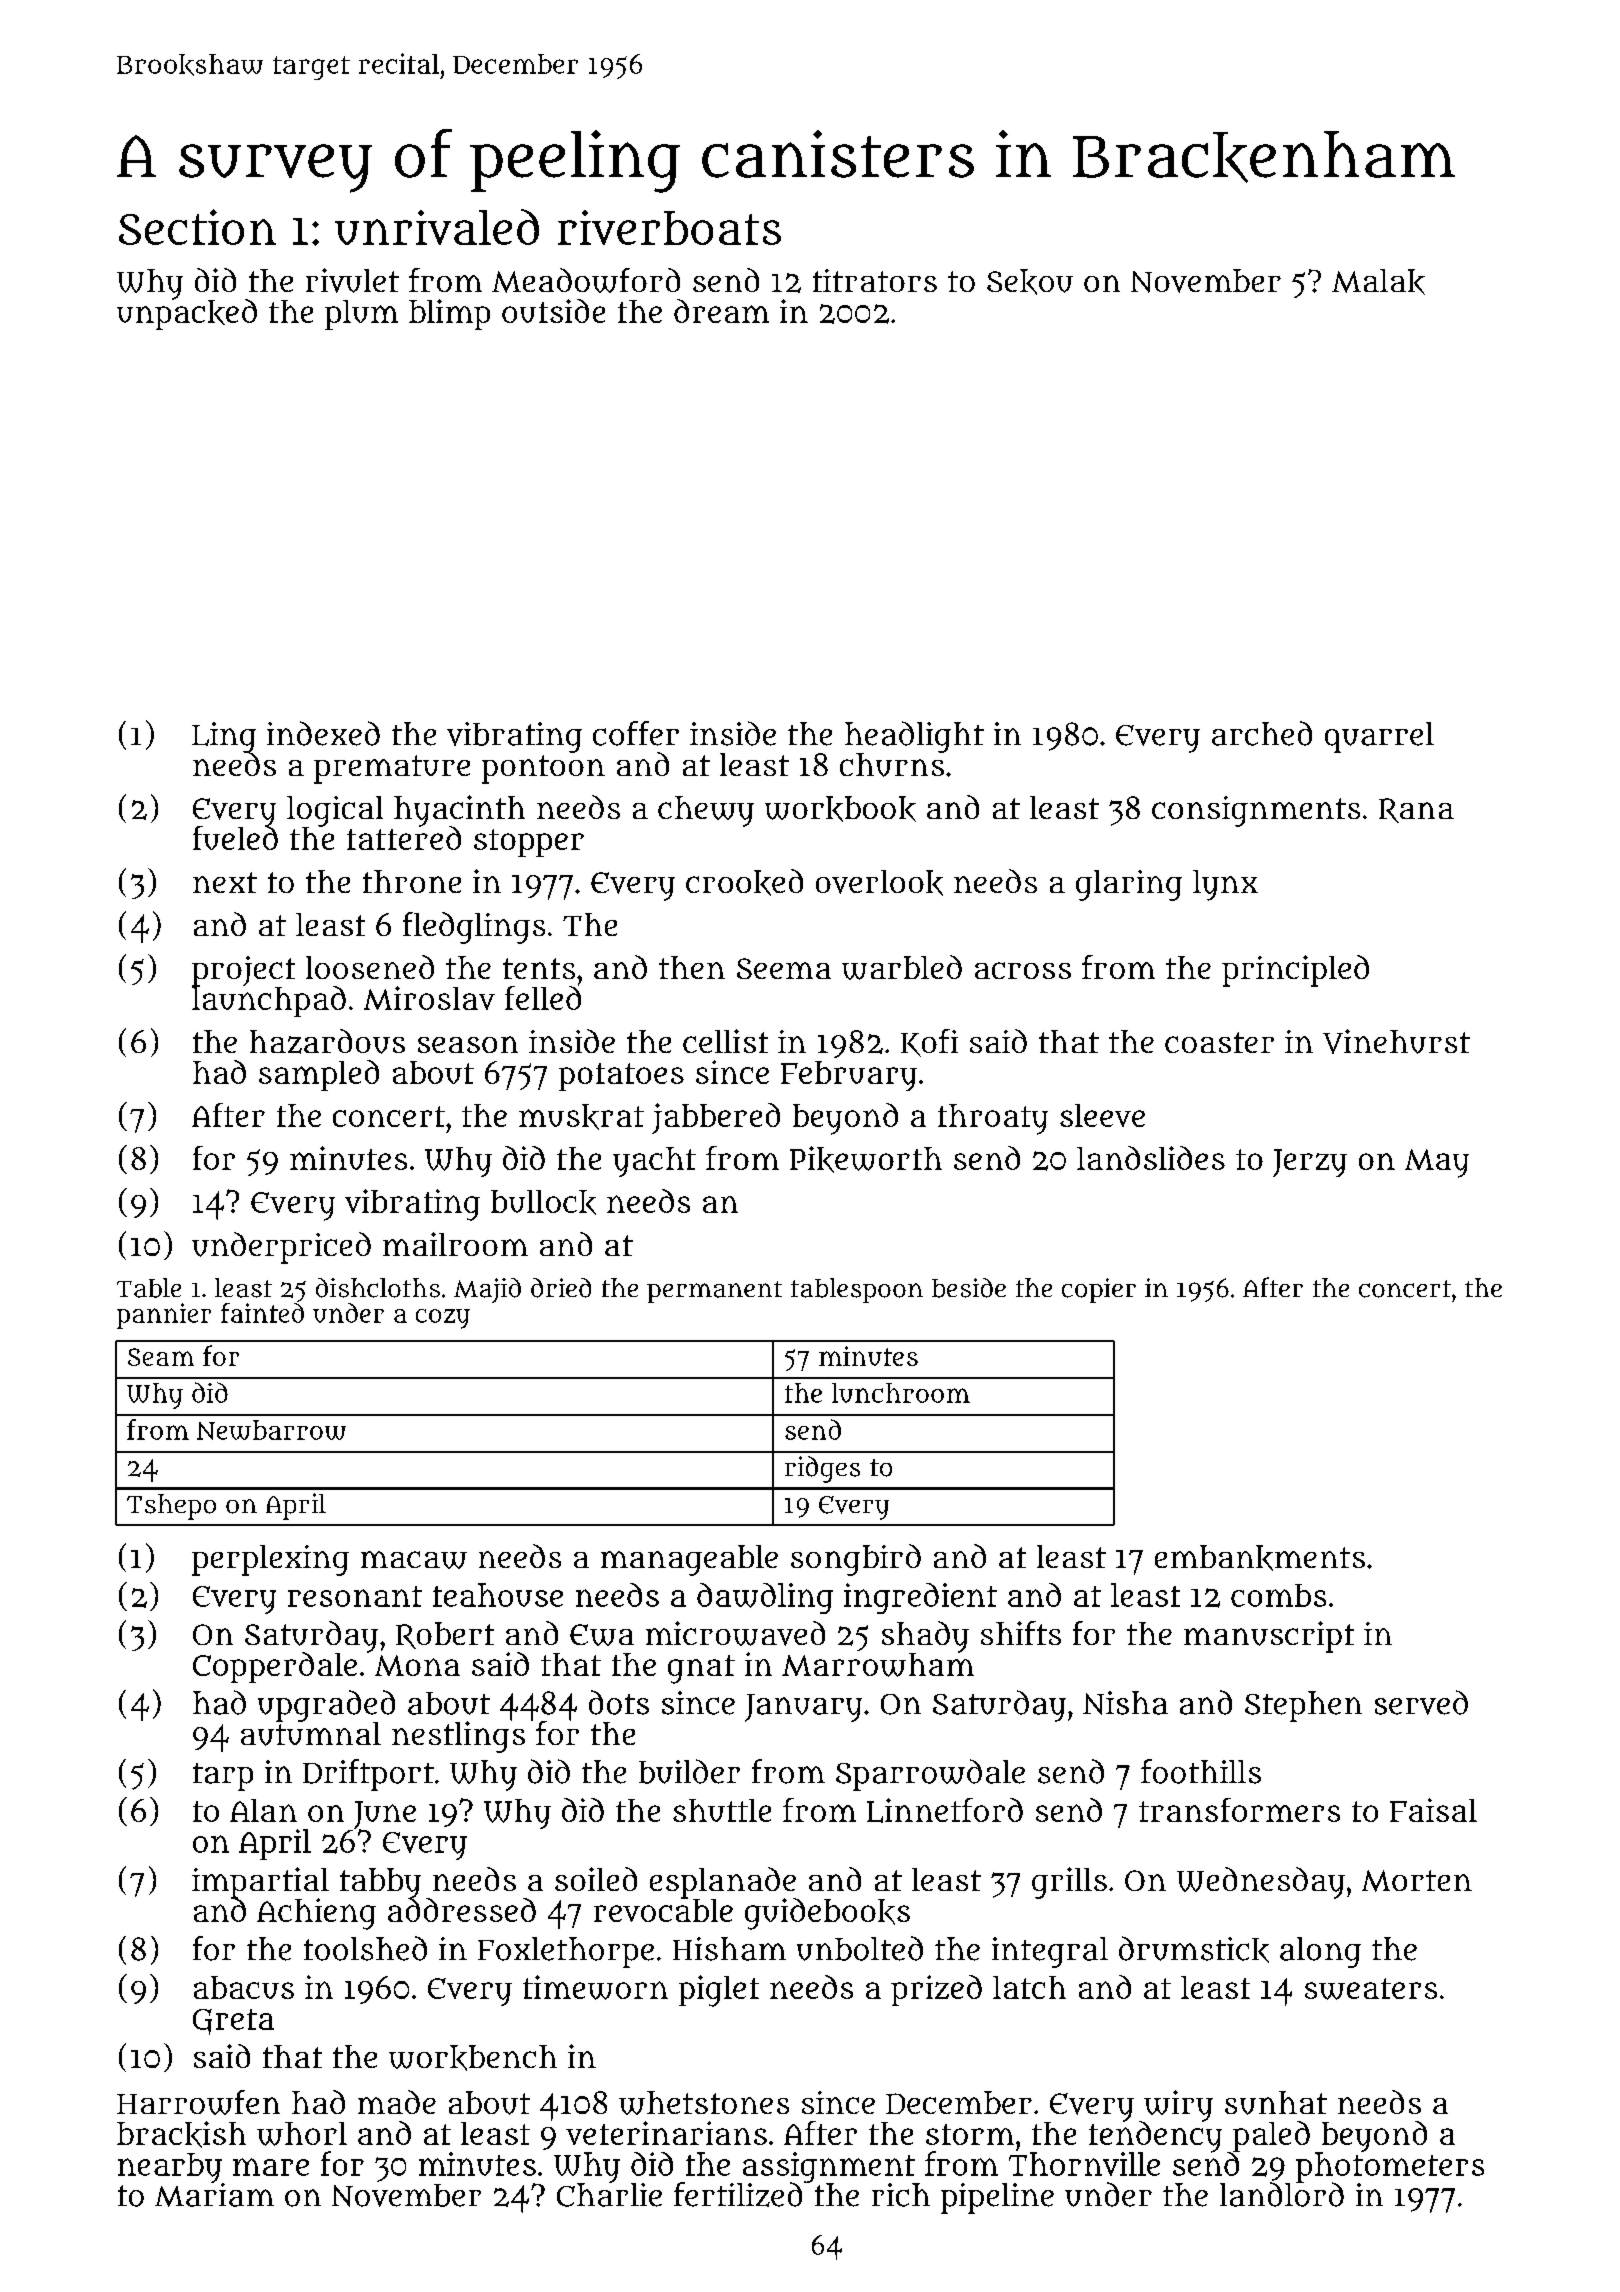  I want to click on unpacked, so click(187, 314).
